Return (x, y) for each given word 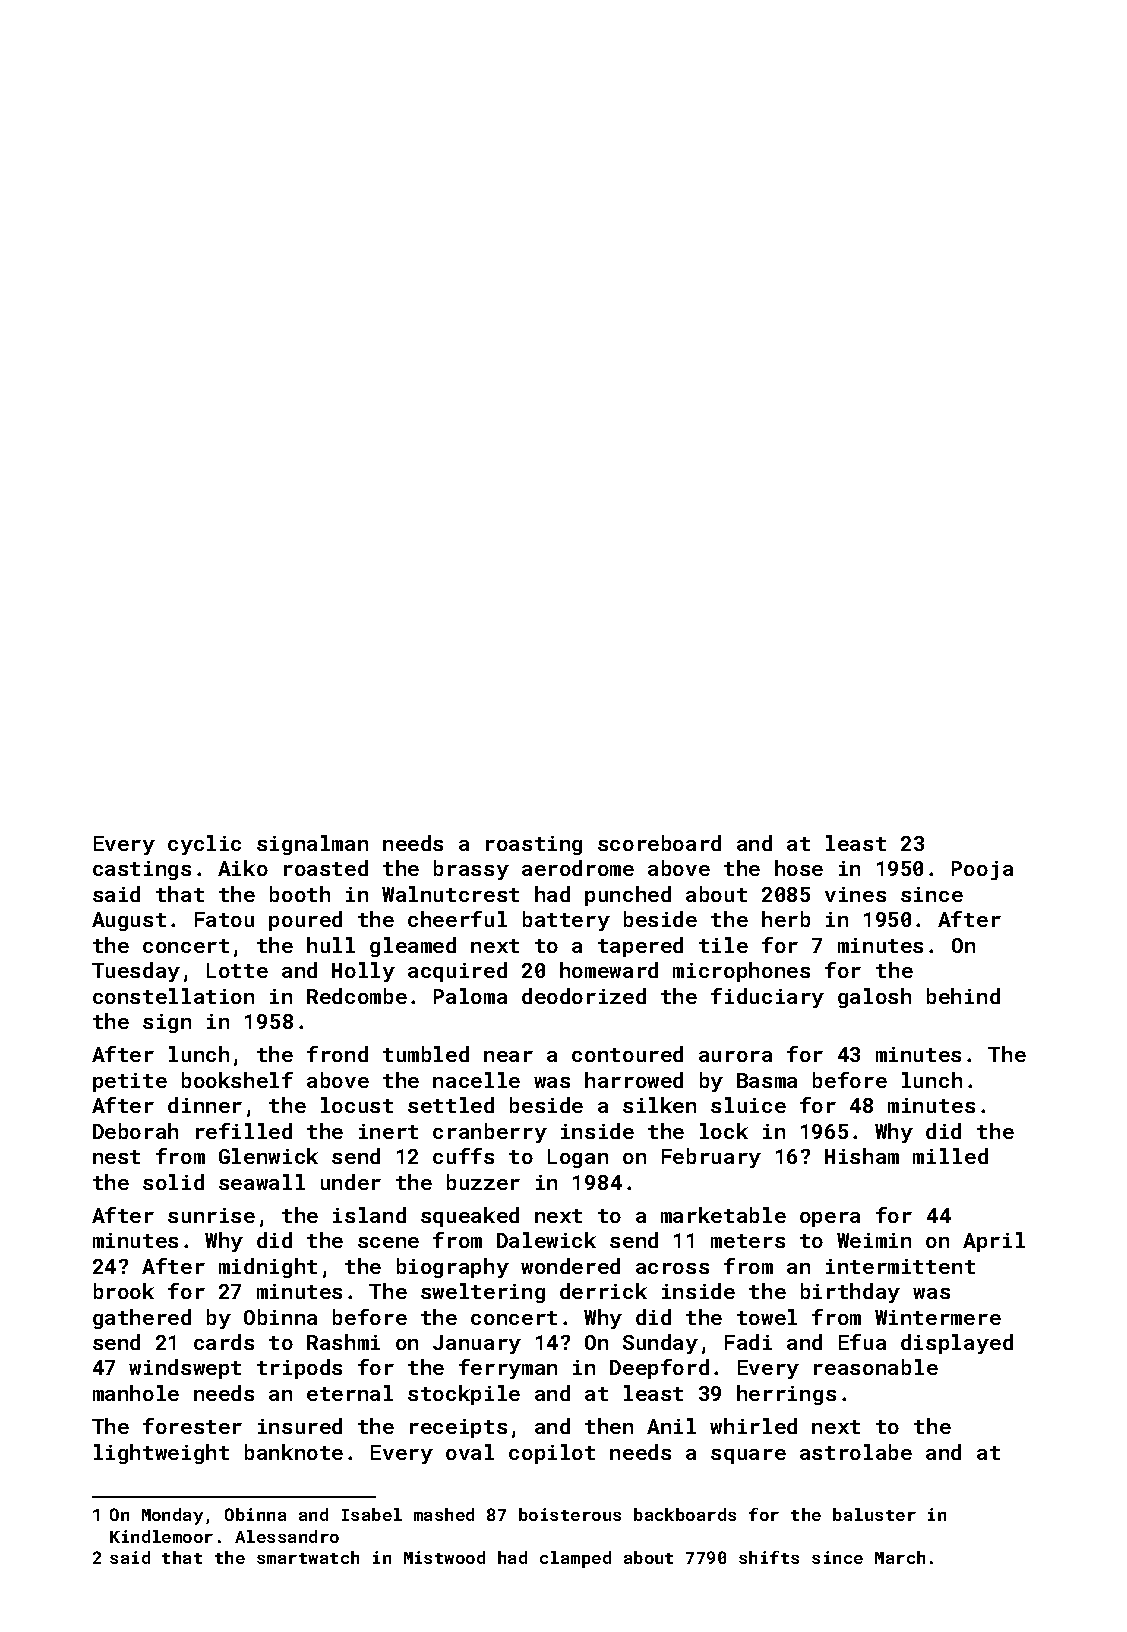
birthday (850, 1293)
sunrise (211, 1215)
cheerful (457, 919)
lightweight (161, 1454)
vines (855, 894)
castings (142, 870)
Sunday (660, 1344)
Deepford (659, 1369)
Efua (862, 1342)
